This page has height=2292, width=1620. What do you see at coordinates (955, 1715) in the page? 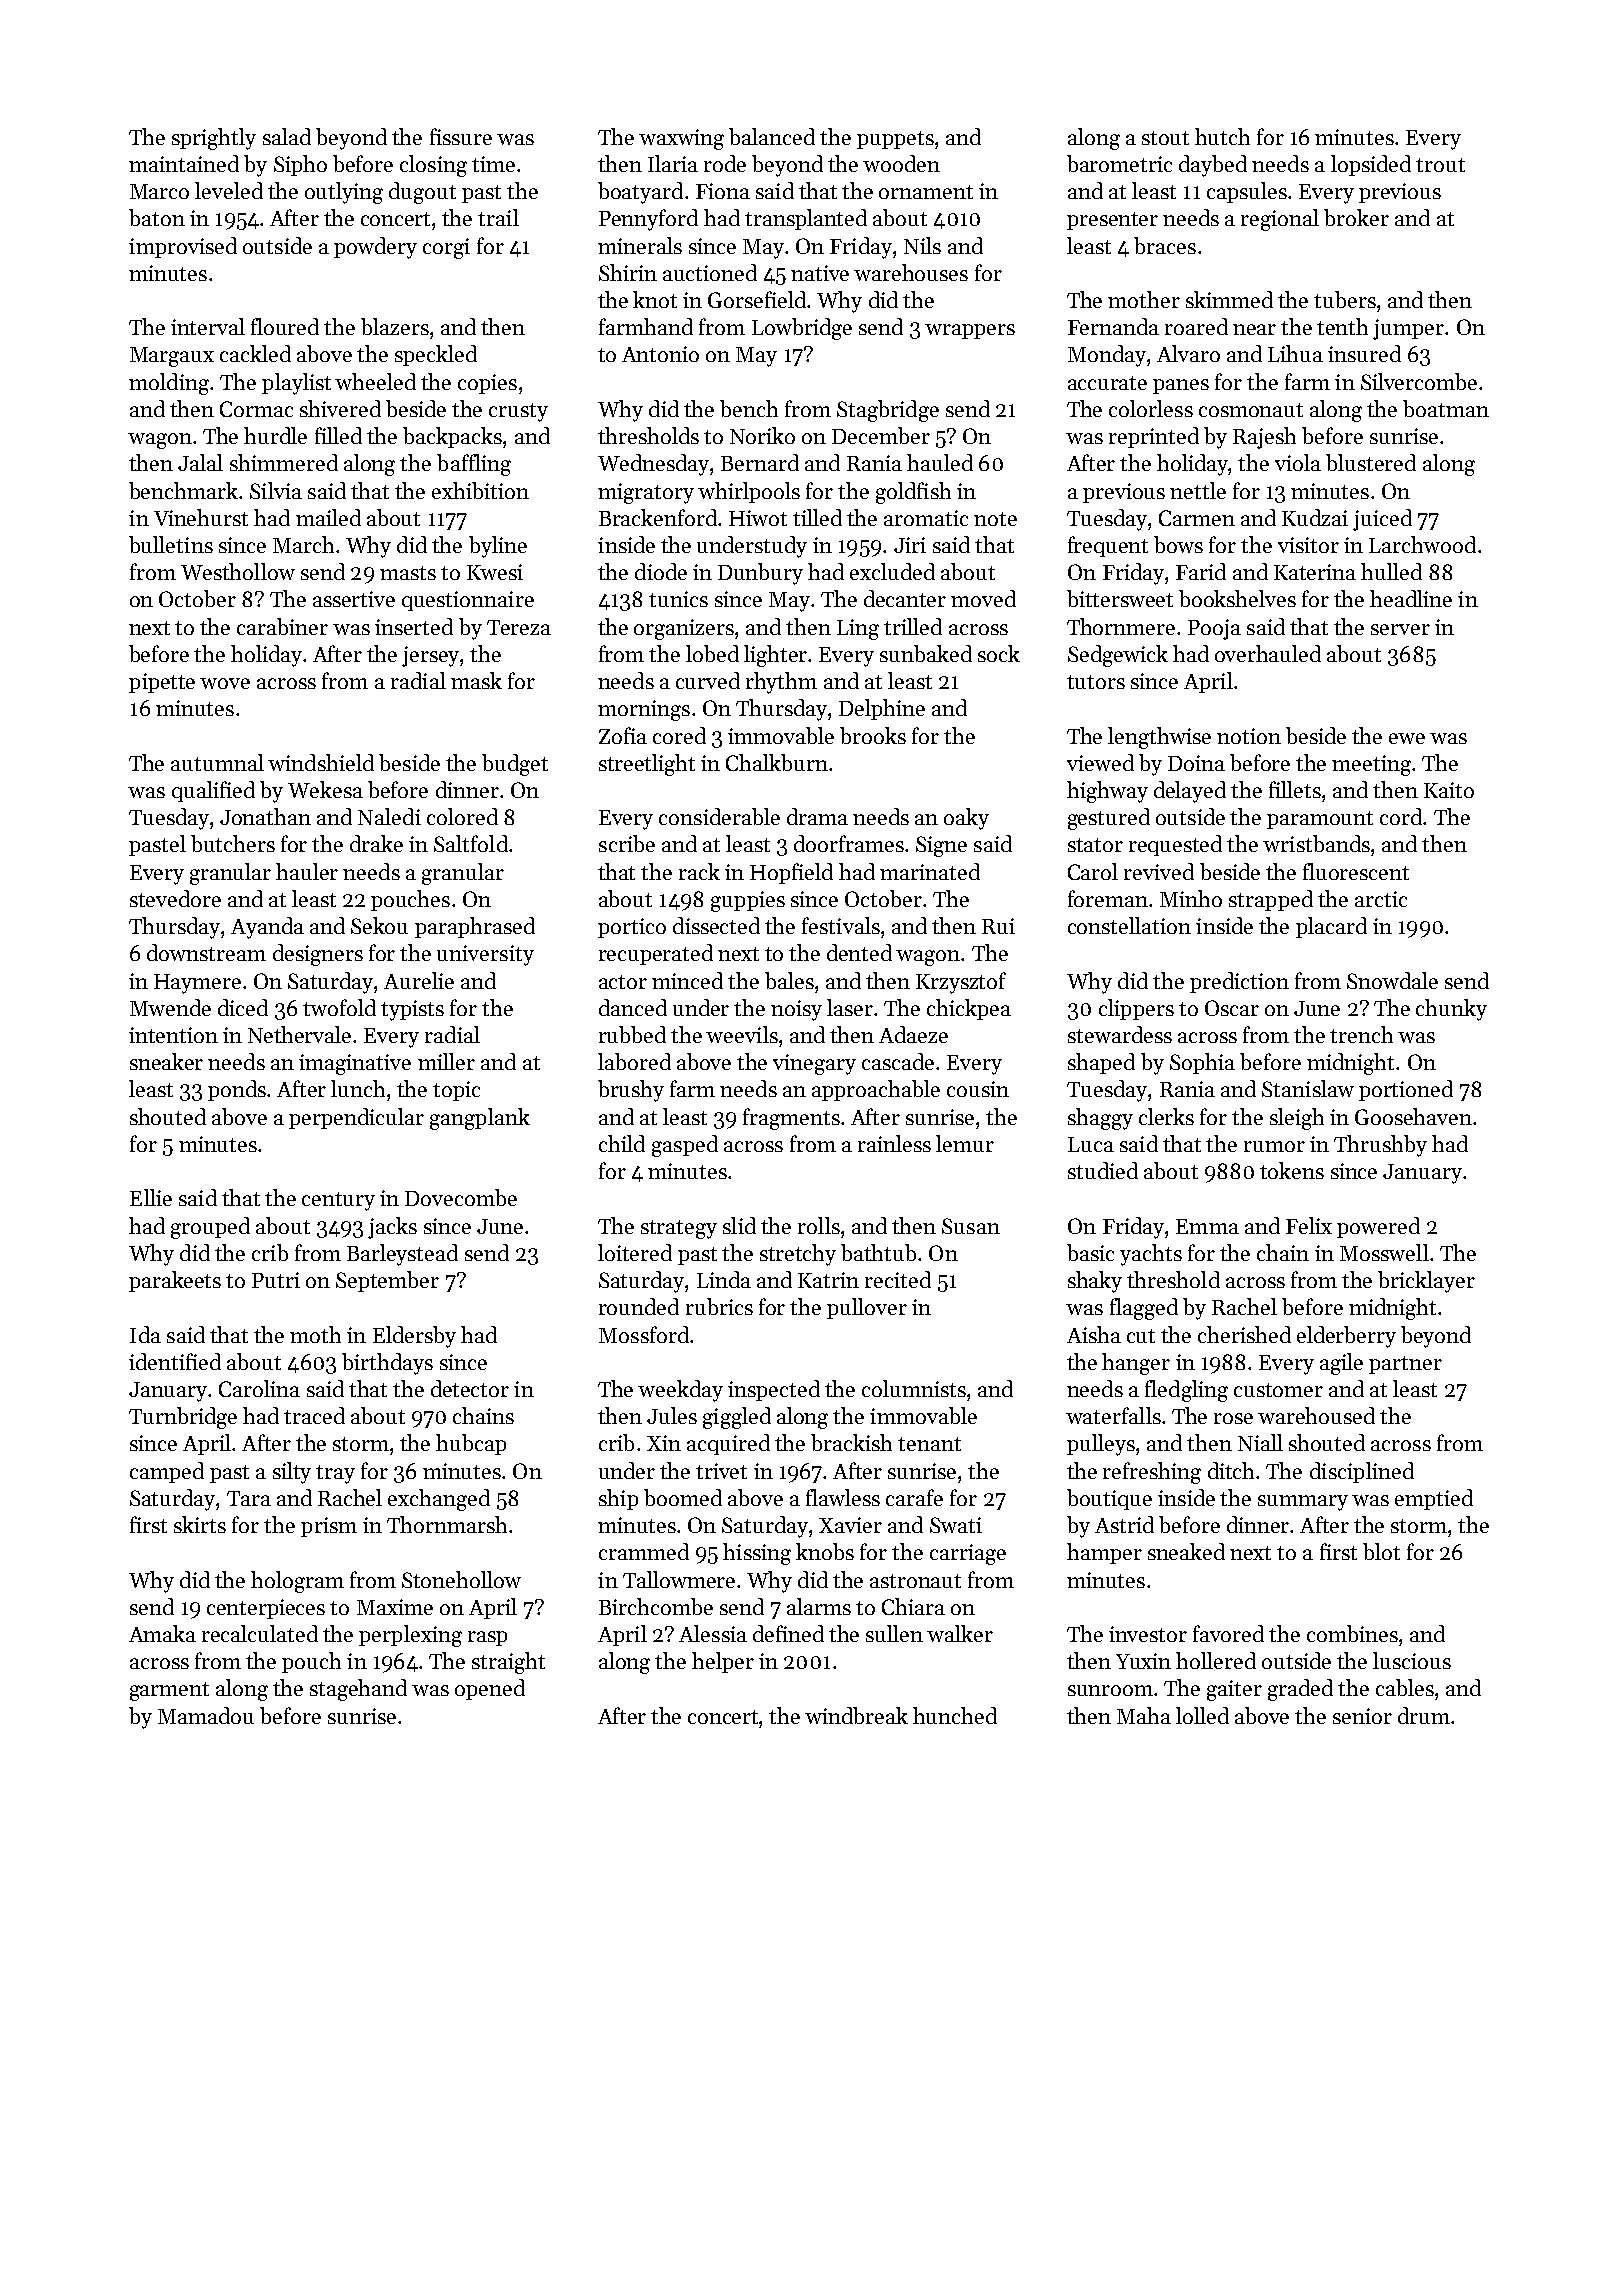
I see `hunched` at bounding box center [955, 1715].
